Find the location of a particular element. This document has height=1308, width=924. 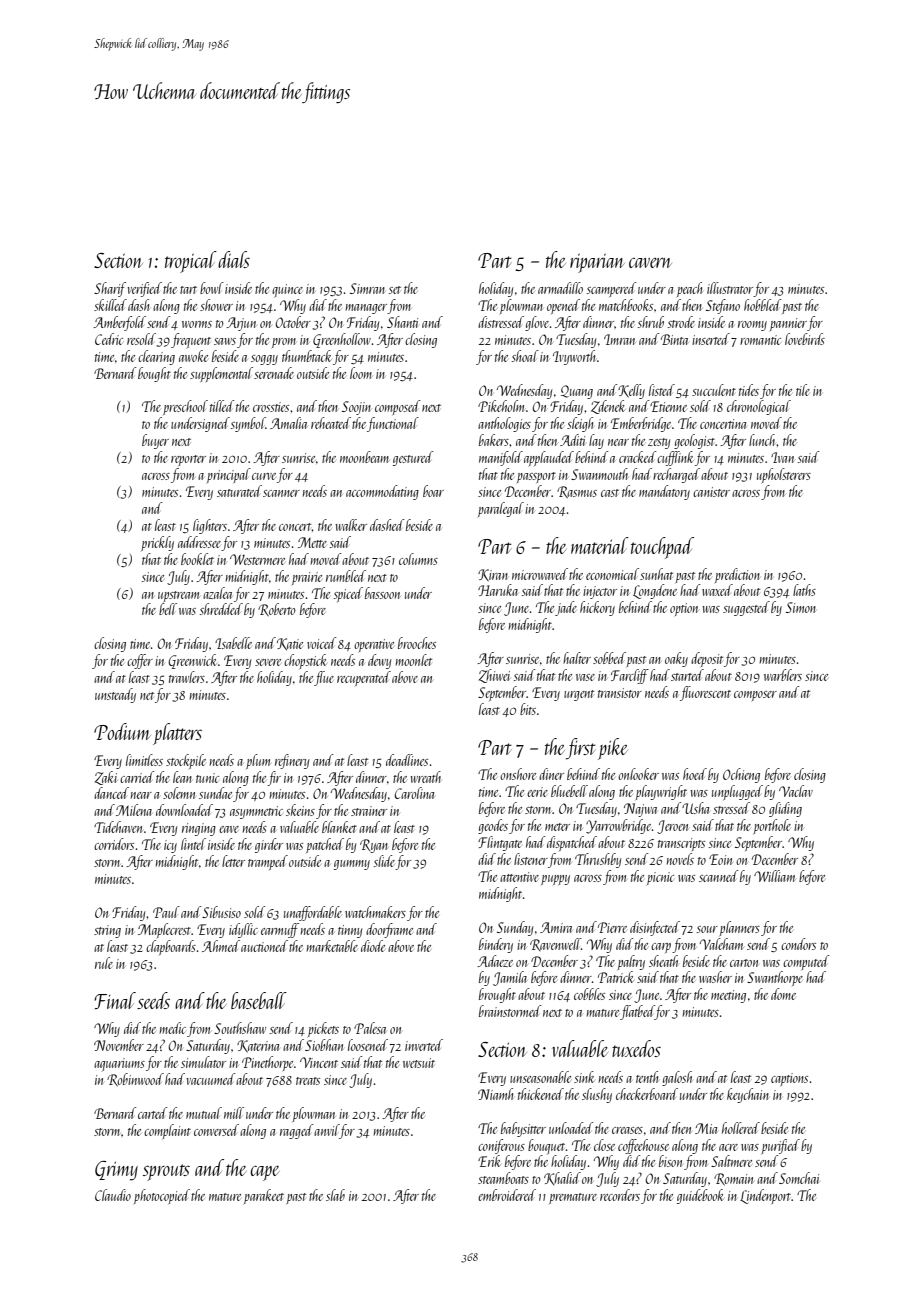

captions is located at coordinates (789, 1079).
